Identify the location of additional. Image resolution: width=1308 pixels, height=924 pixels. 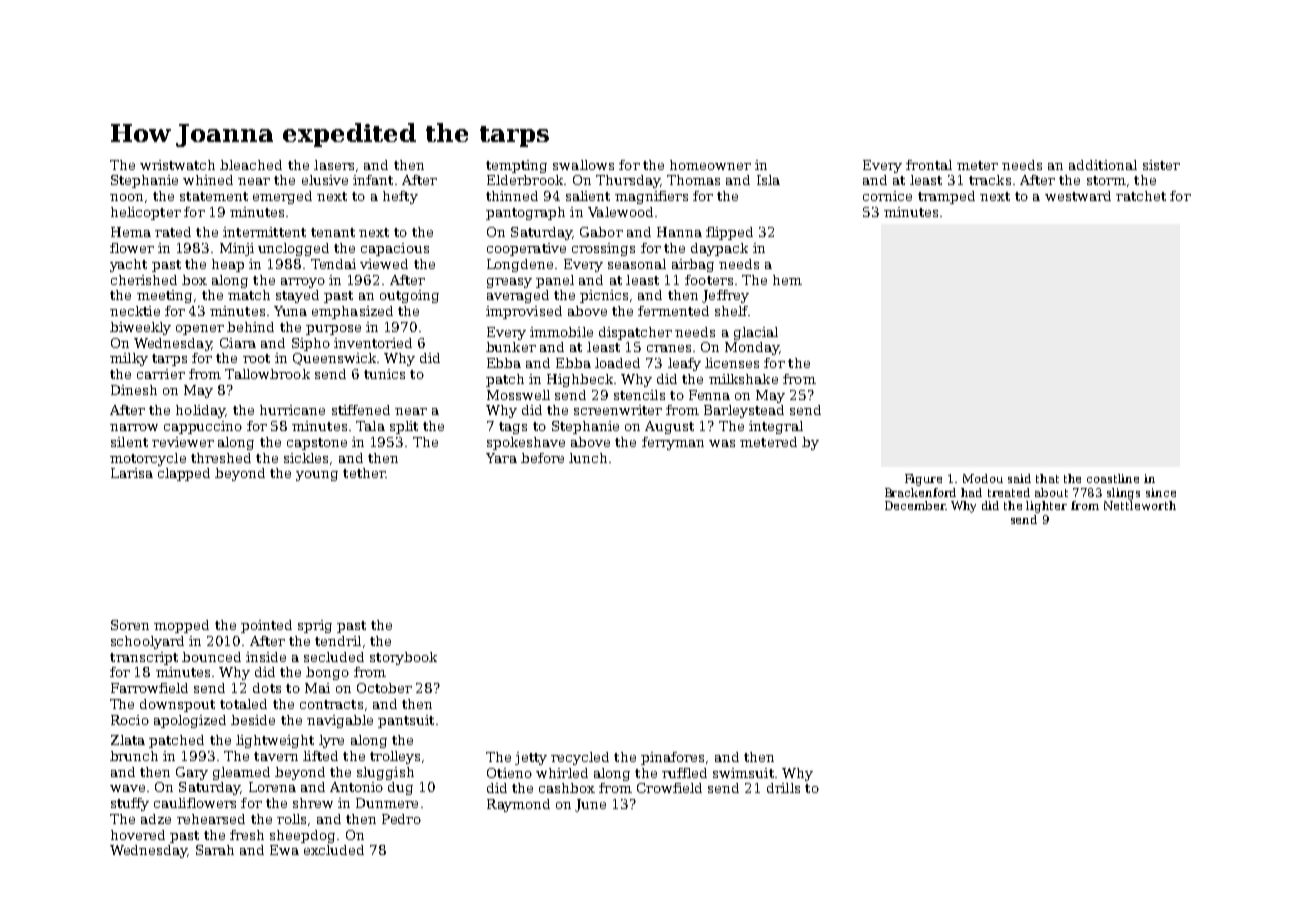
(1103, 165).
